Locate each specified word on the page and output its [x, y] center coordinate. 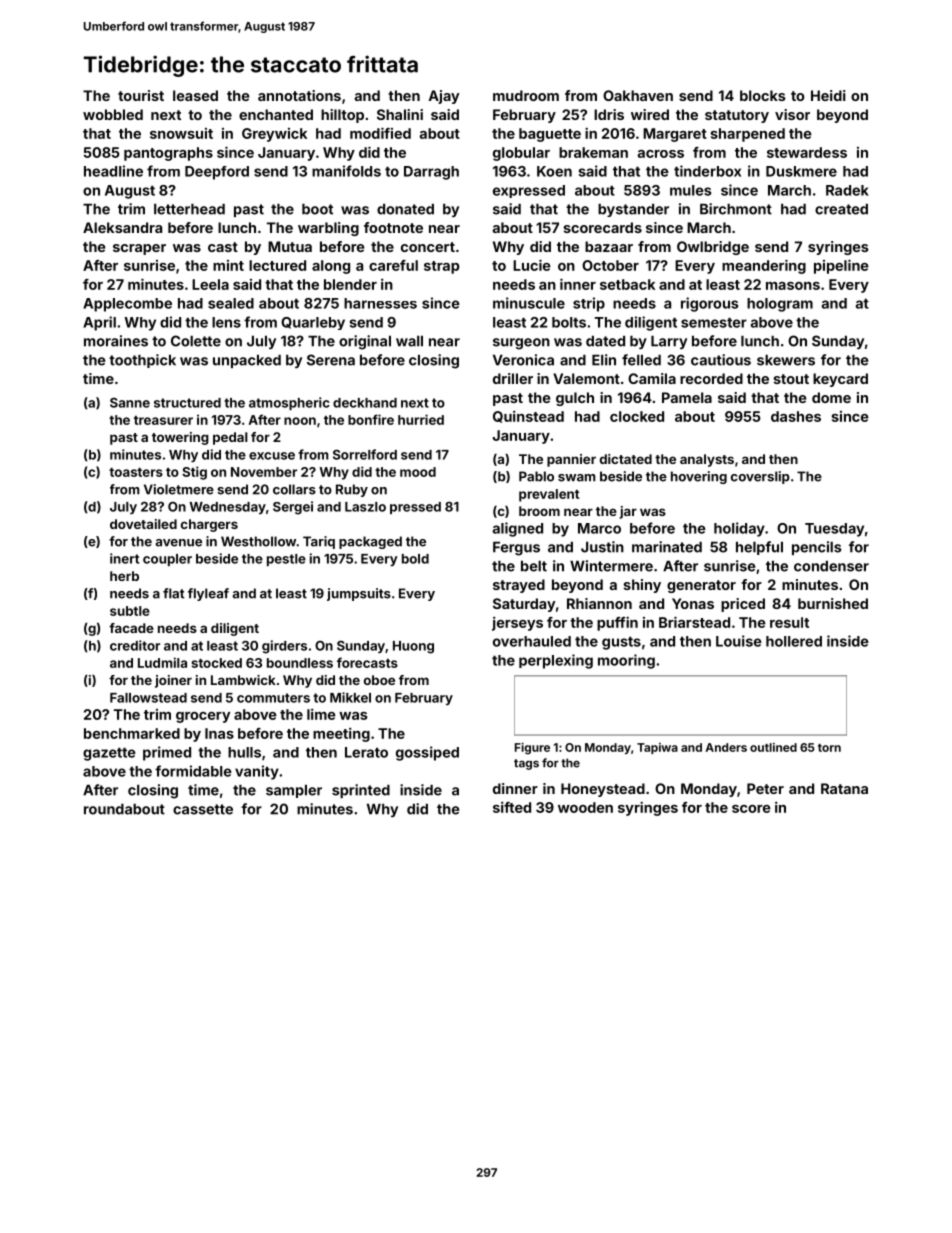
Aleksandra [122, 227]
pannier [571, 460]
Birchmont [736, 209]
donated [405, 209]
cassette [203, 809]
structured [187, 403]
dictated [626, 459]
